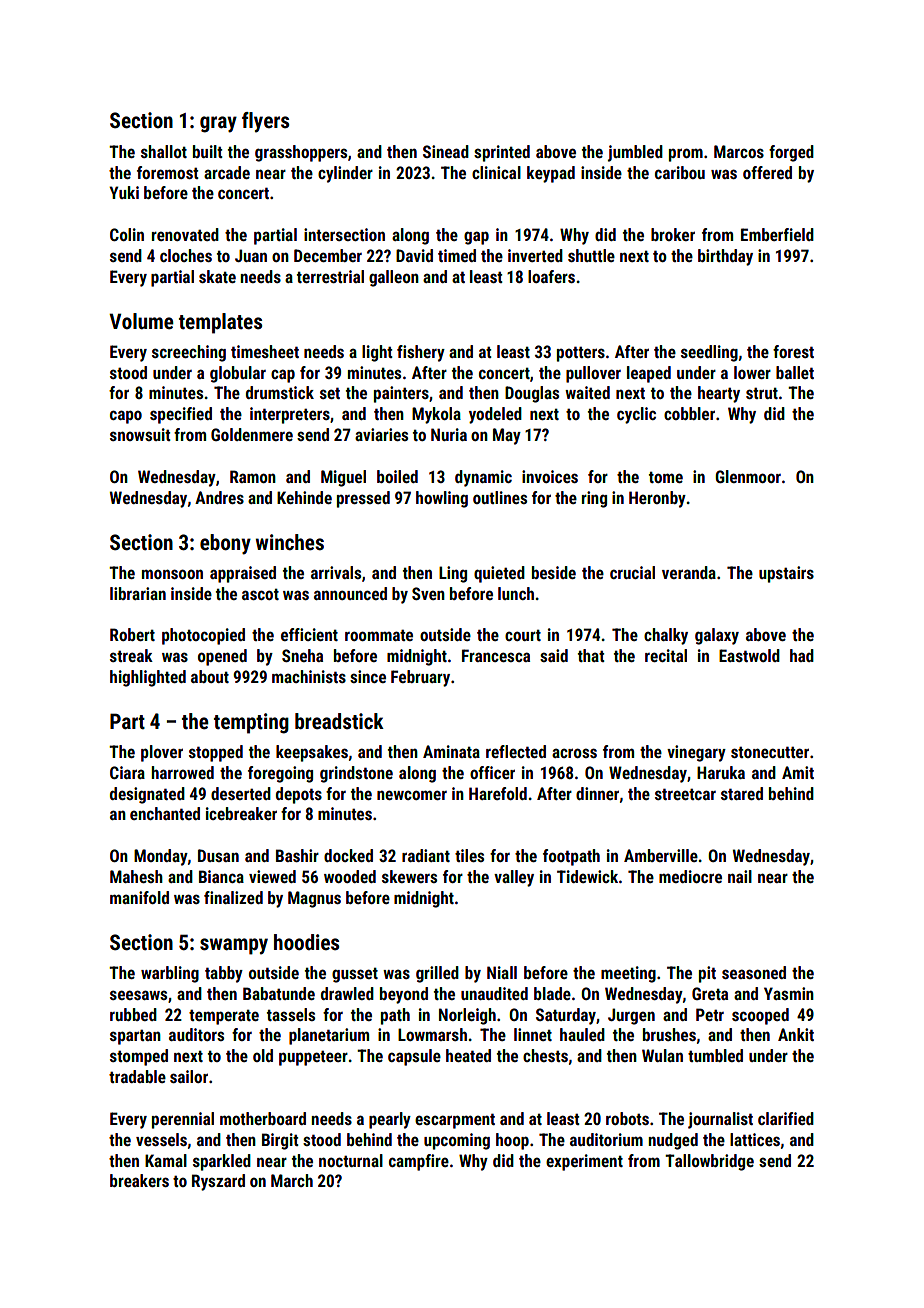 The width and height of the image is (924, 1308). I want to click on ballet, so click(795, 372).
